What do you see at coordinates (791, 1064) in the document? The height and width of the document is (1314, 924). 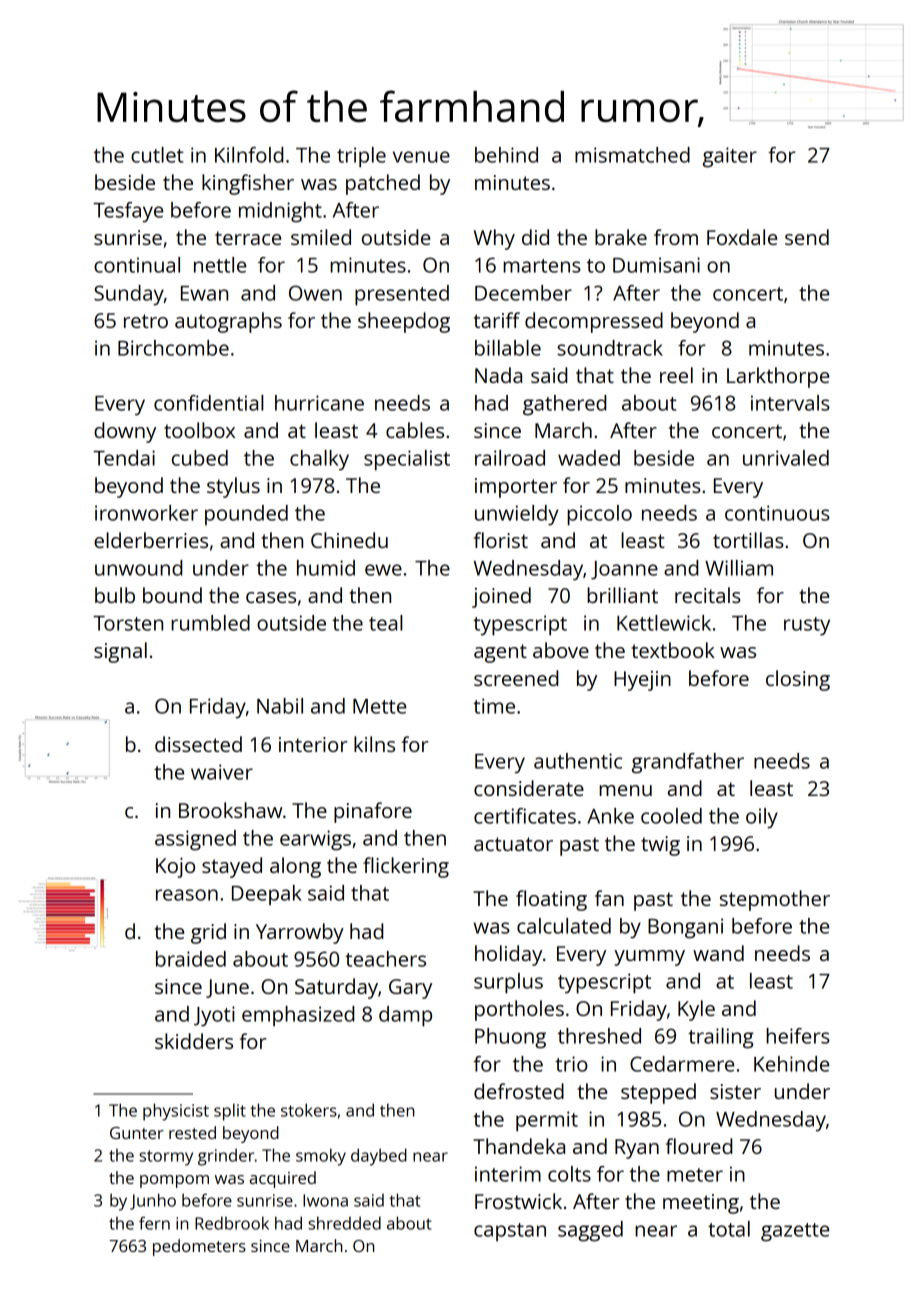 I see `Kehinde` at bounding box center [791, 1064].
